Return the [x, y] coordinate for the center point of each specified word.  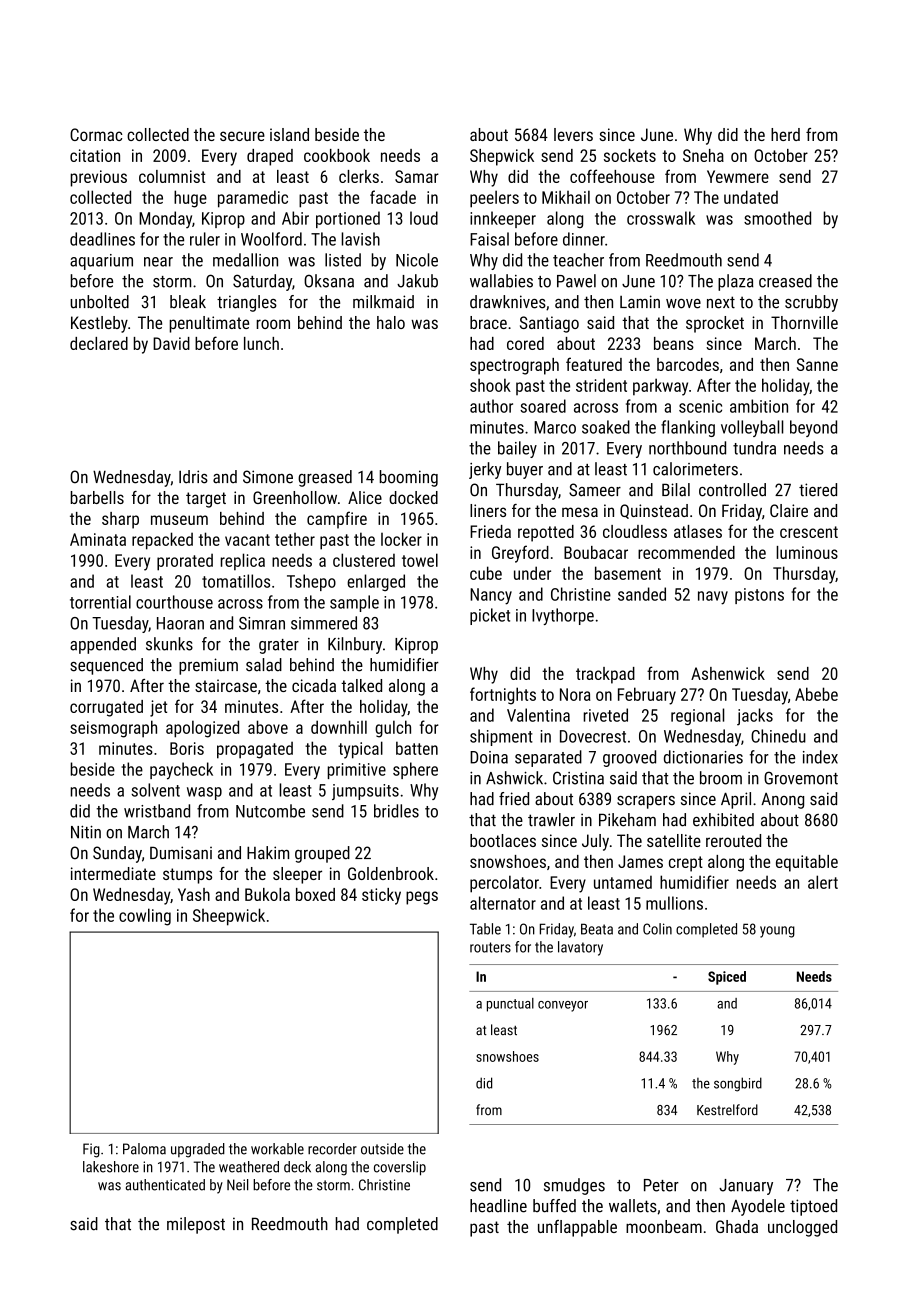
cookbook [337, 155]
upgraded [198, 1150]
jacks [755, 717]
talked [361, 685]
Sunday [117, 854]
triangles [247, 303]
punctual [510, 1005]
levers [573, 134]
